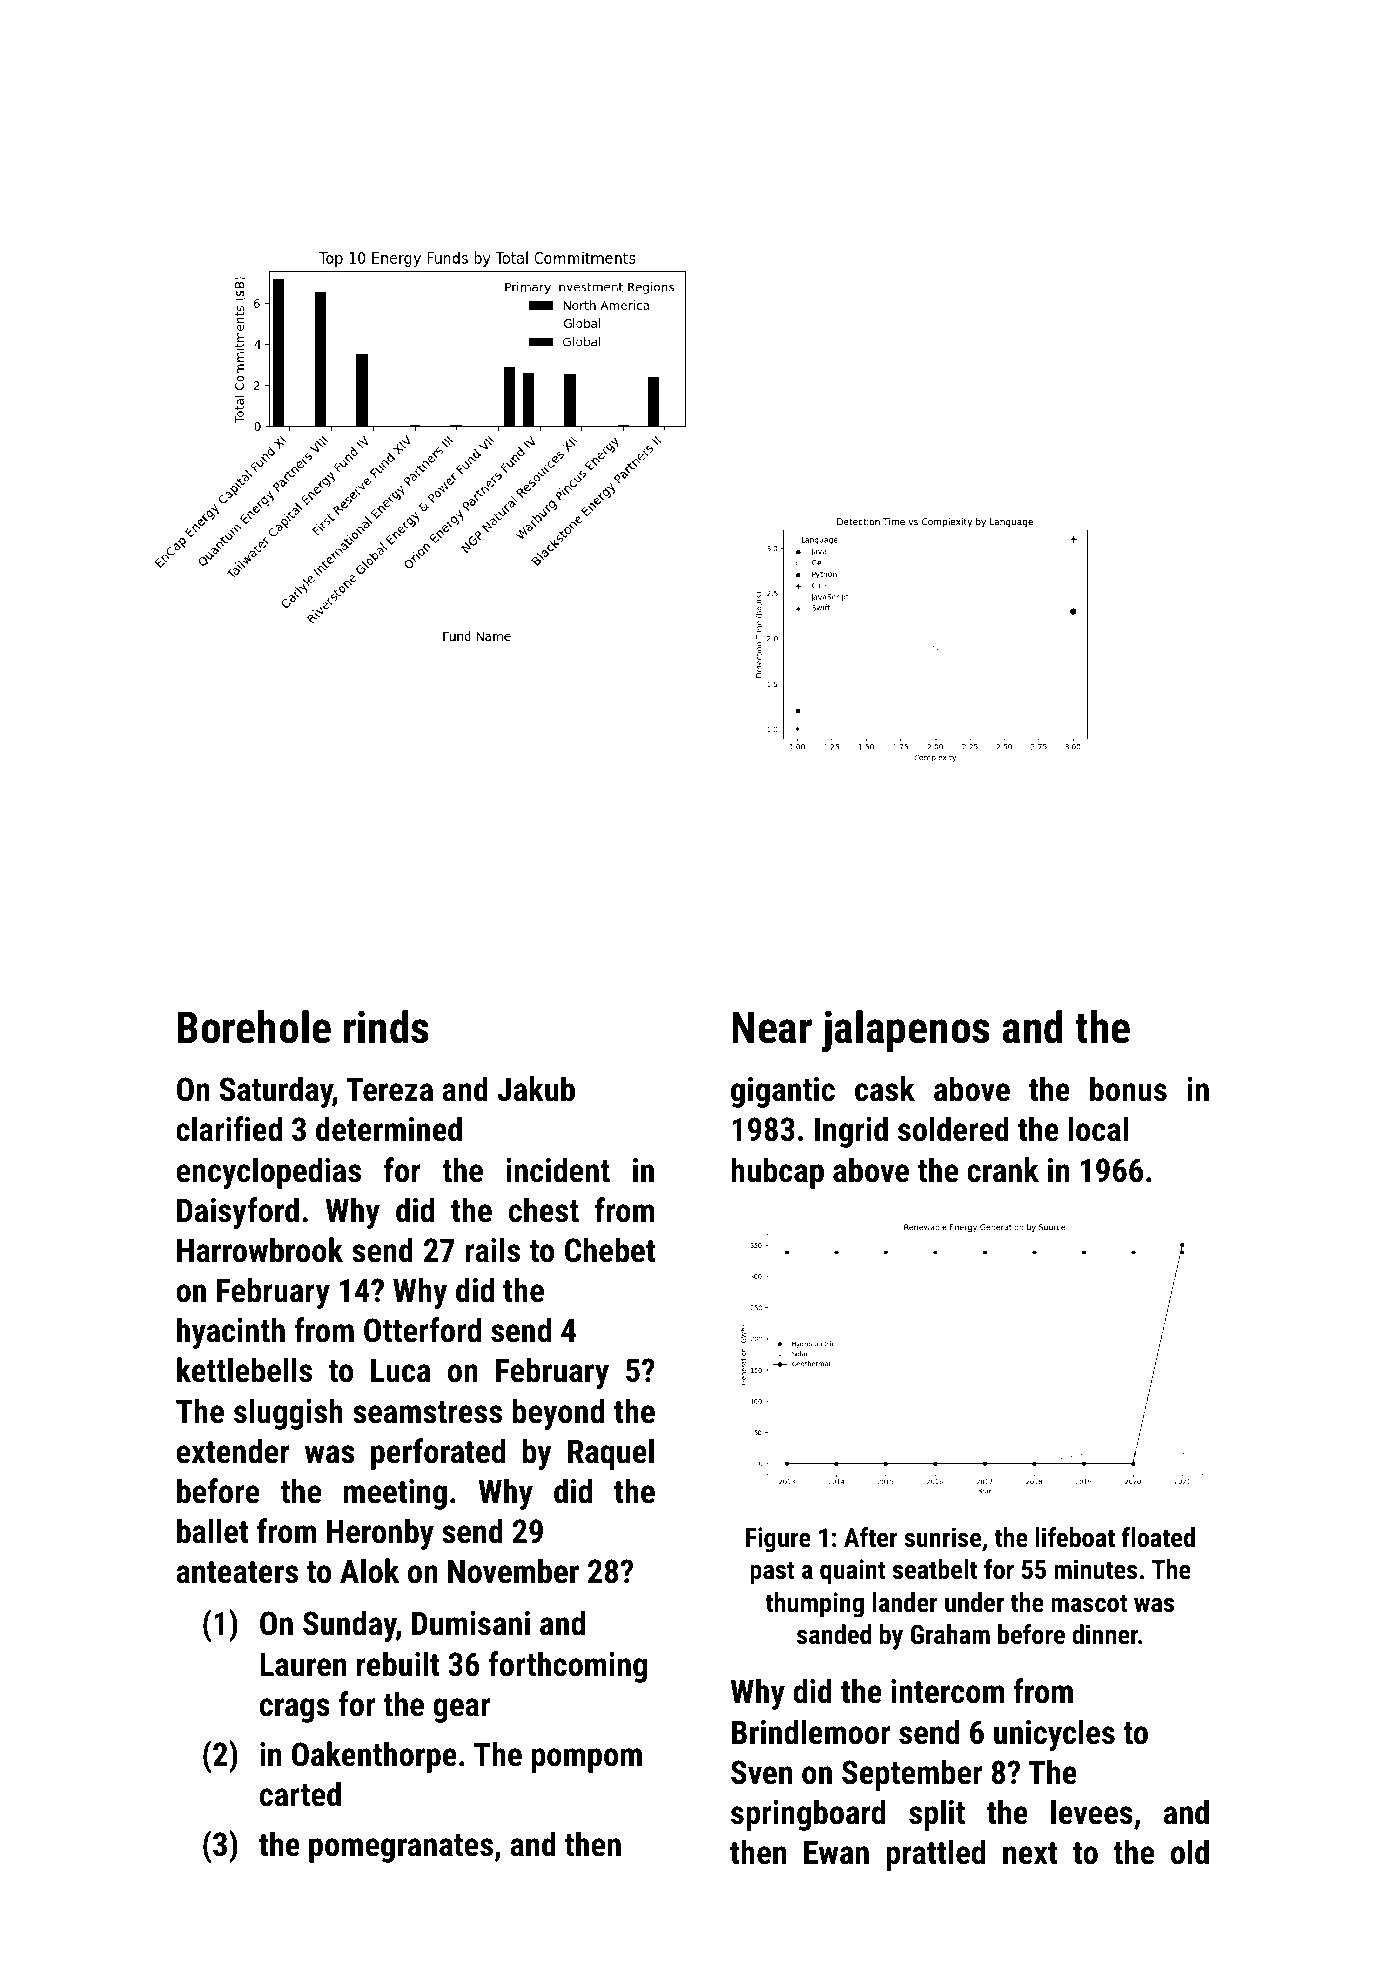 Image resolution: width=1386 pixels, height=1969 pixels. What do you see at coordinates (268, 1173) in the page?
I see `encyclopedias` at bounding box center [268, 1173].
